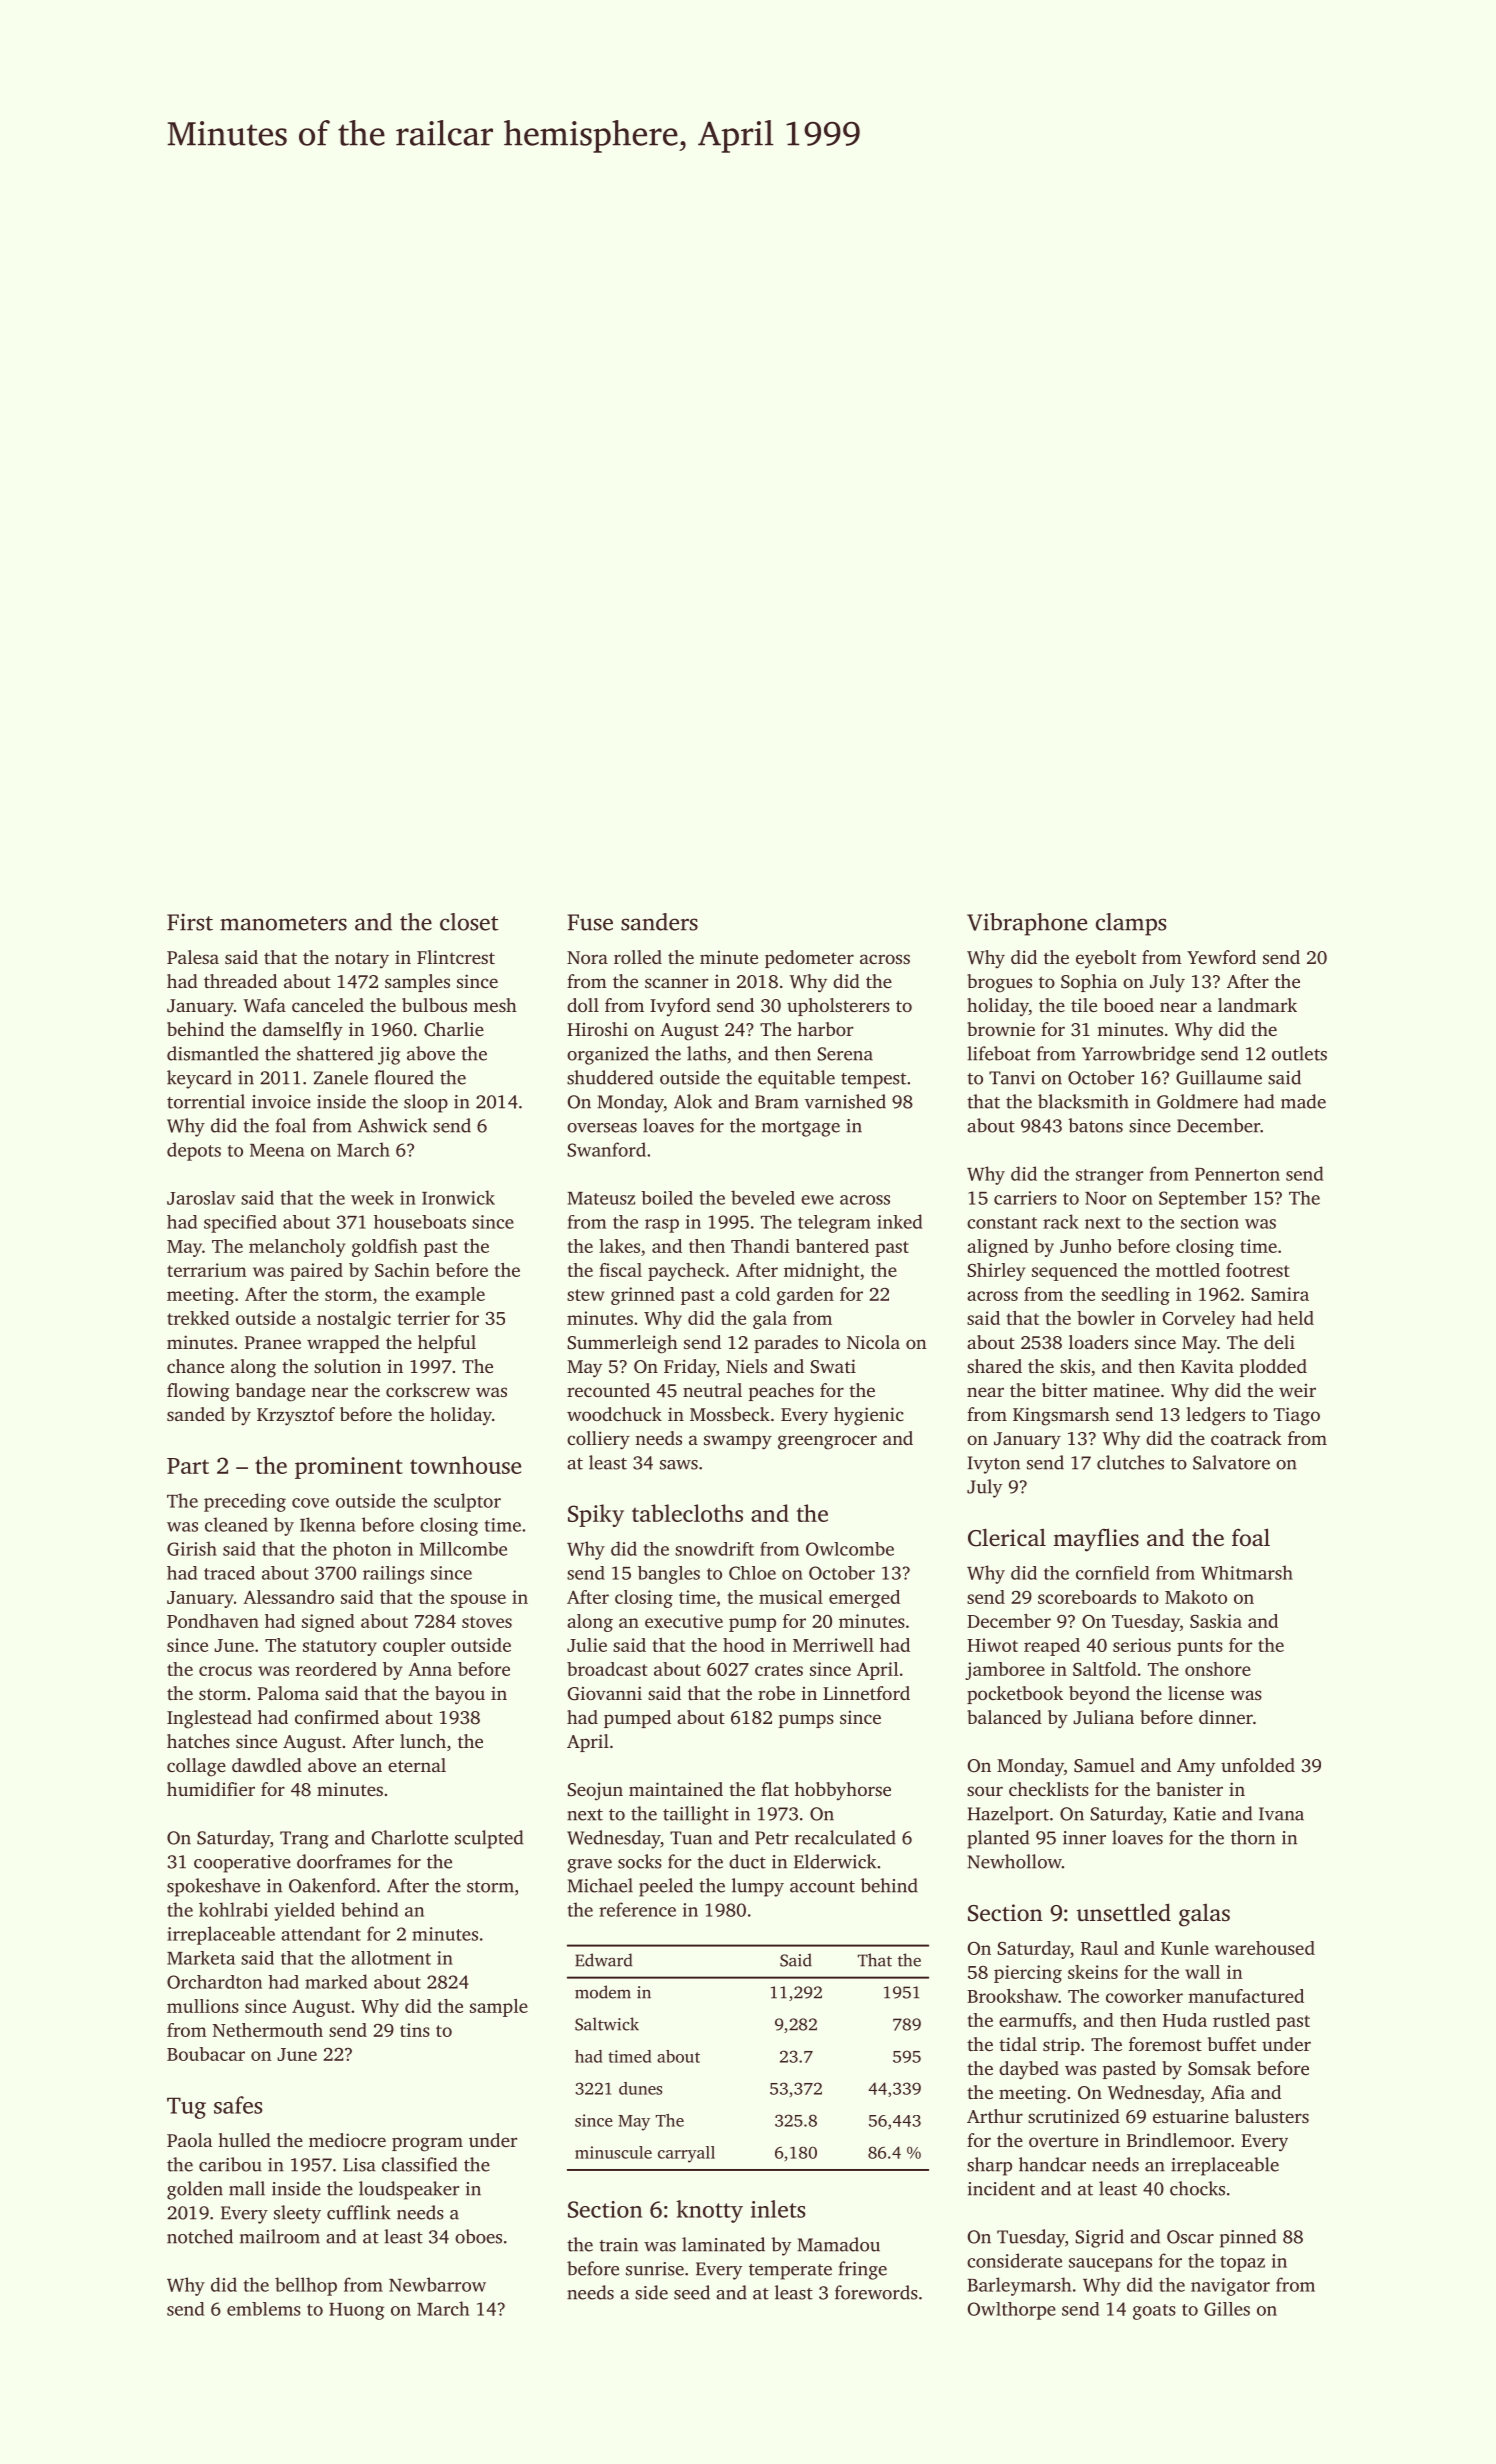 This document has height=2464, width=1496. I want to click on Flintcrest, so click(456, 957).
